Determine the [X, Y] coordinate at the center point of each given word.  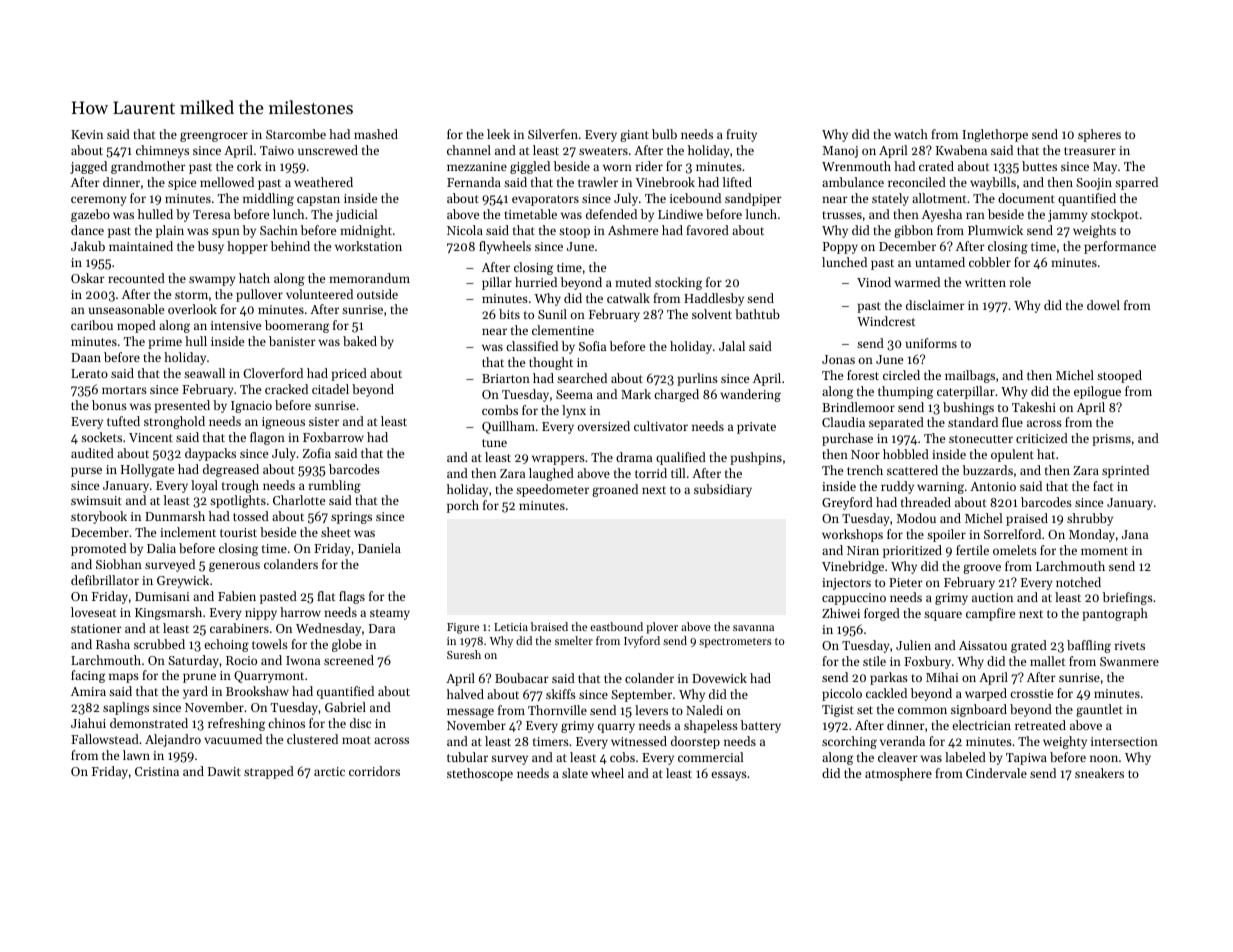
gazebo [90, 215]
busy [211, 247]
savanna [753, 628]
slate [575, 773]
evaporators [545, 200]
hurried [536, 282]
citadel [330, 389]
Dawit [224, 771]
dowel [1103, 305]
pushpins [756, 458]
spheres [1099, 135]
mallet [1048, 661]
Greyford [847, 503]
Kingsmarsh [168, 613]
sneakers [1099, 773]
